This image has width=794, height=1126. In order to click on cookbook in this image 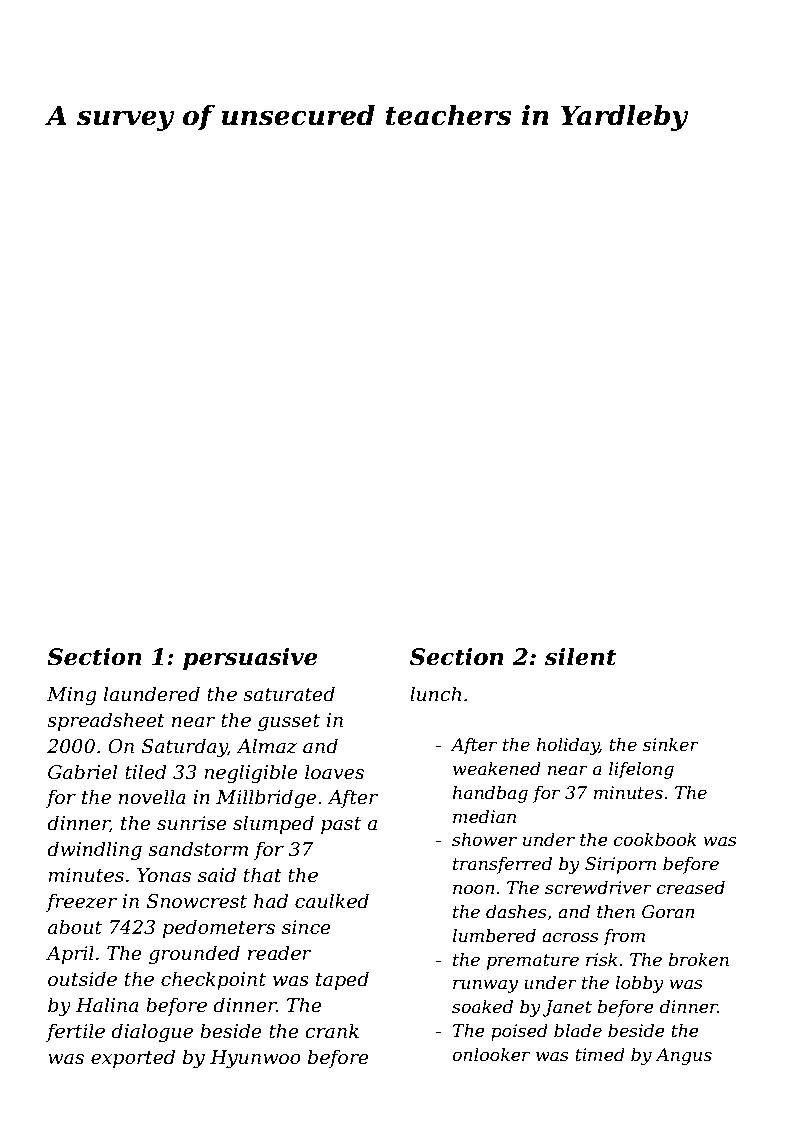, I will do `click(655, 839)`.
